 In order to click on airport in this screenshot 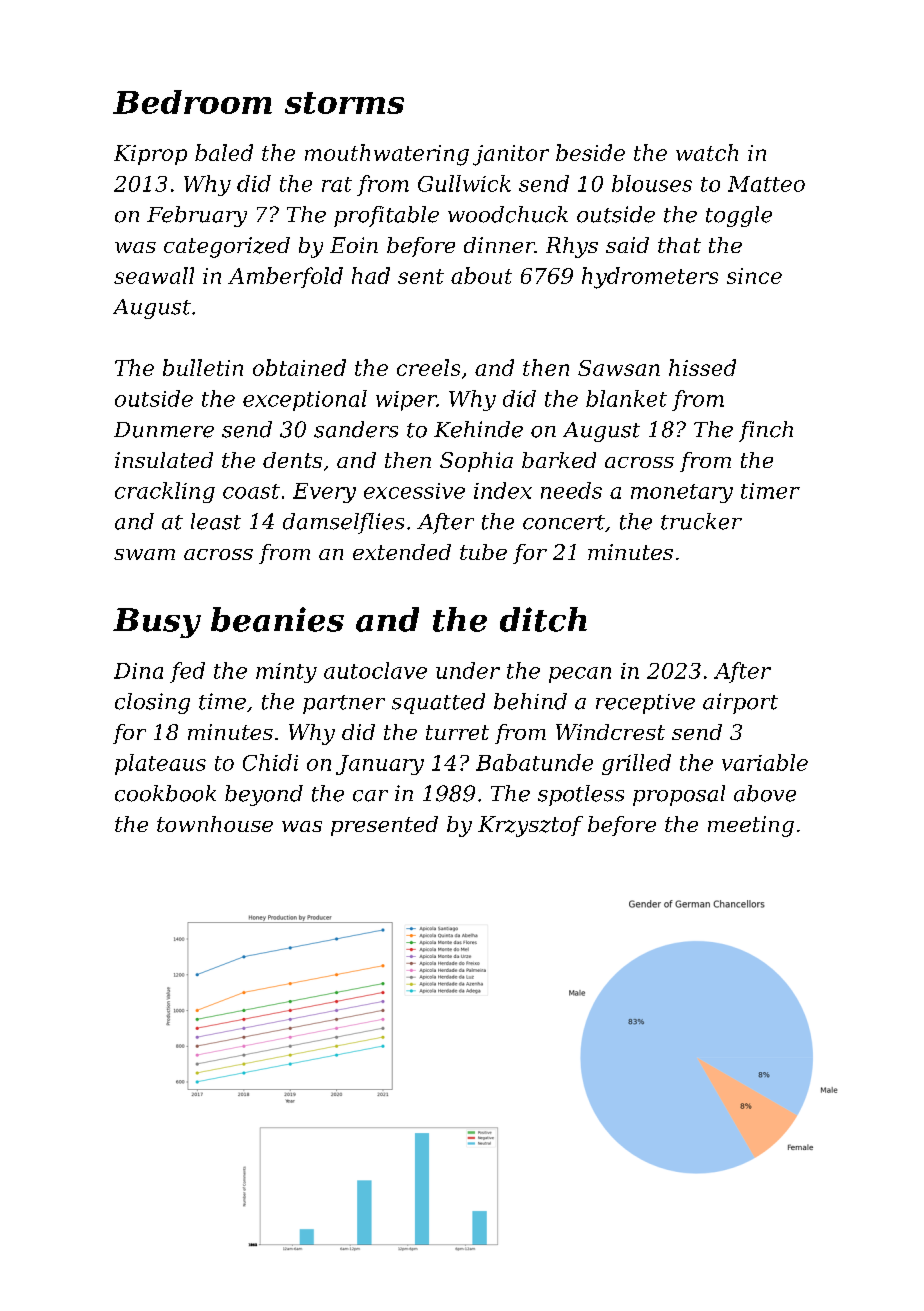, I will do `click(740, 703)`.
